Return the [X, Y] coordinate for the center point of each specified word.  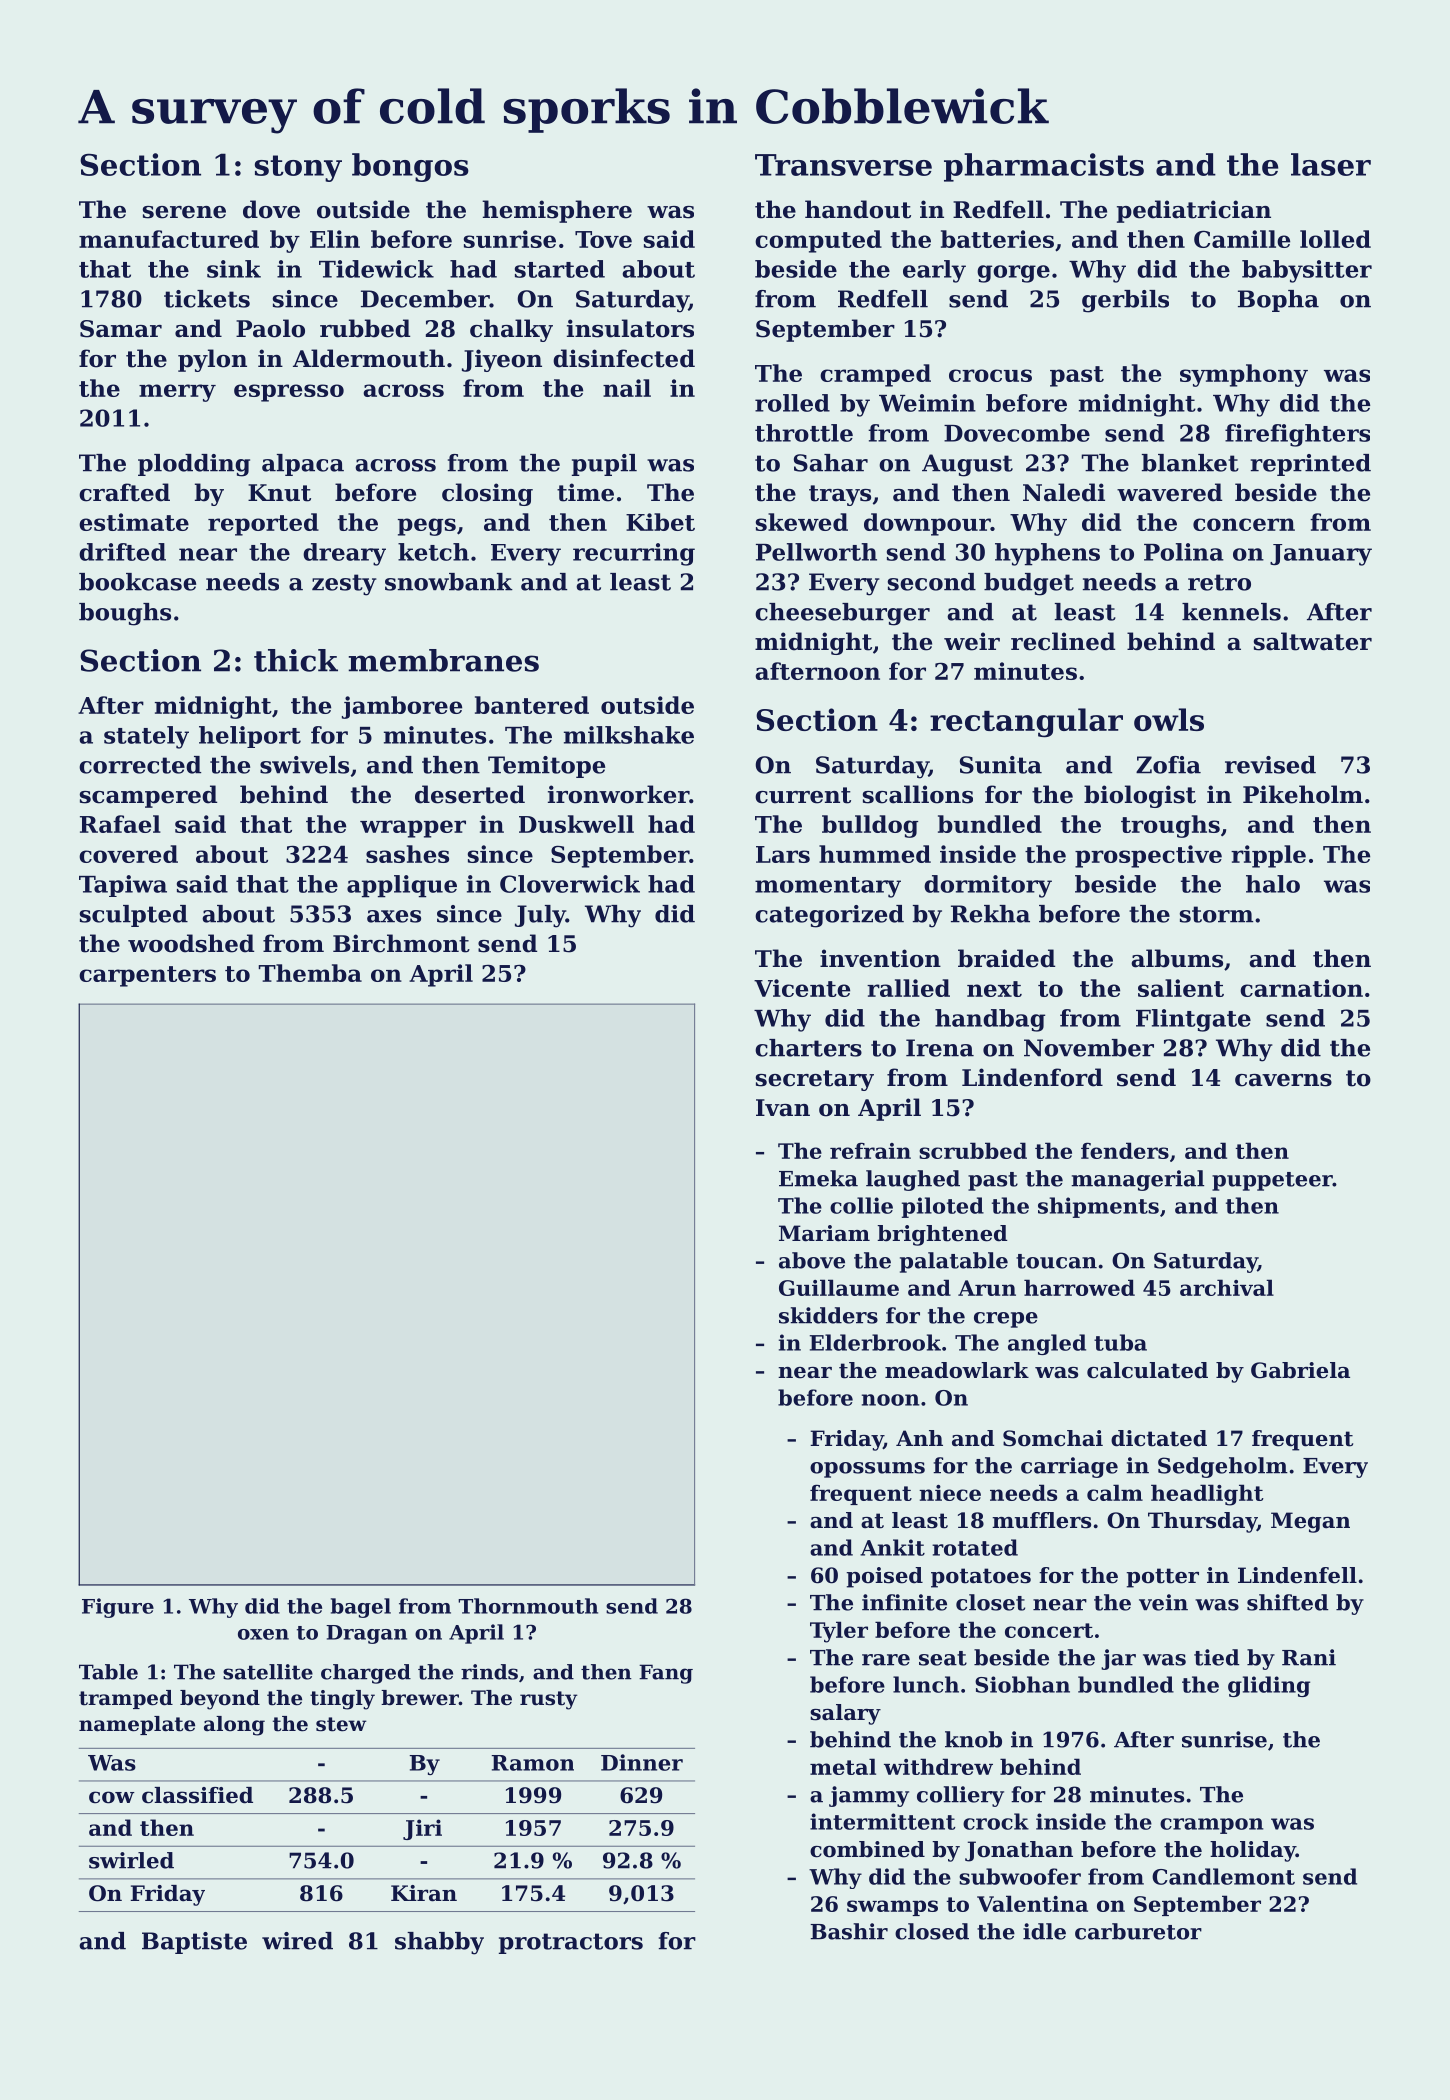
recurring [634, 554]
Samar [121, 329]
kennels [1231, 612]
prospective [1148, 856]
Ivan [783, 1108]
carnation [1301, 988]
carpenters [147, 976]
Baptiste [194, 1943]
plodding [194, 465]
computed [818, 241]
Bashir [849, 1931]
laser [1331, 164]
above [812, 1260]
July [540, 916]
